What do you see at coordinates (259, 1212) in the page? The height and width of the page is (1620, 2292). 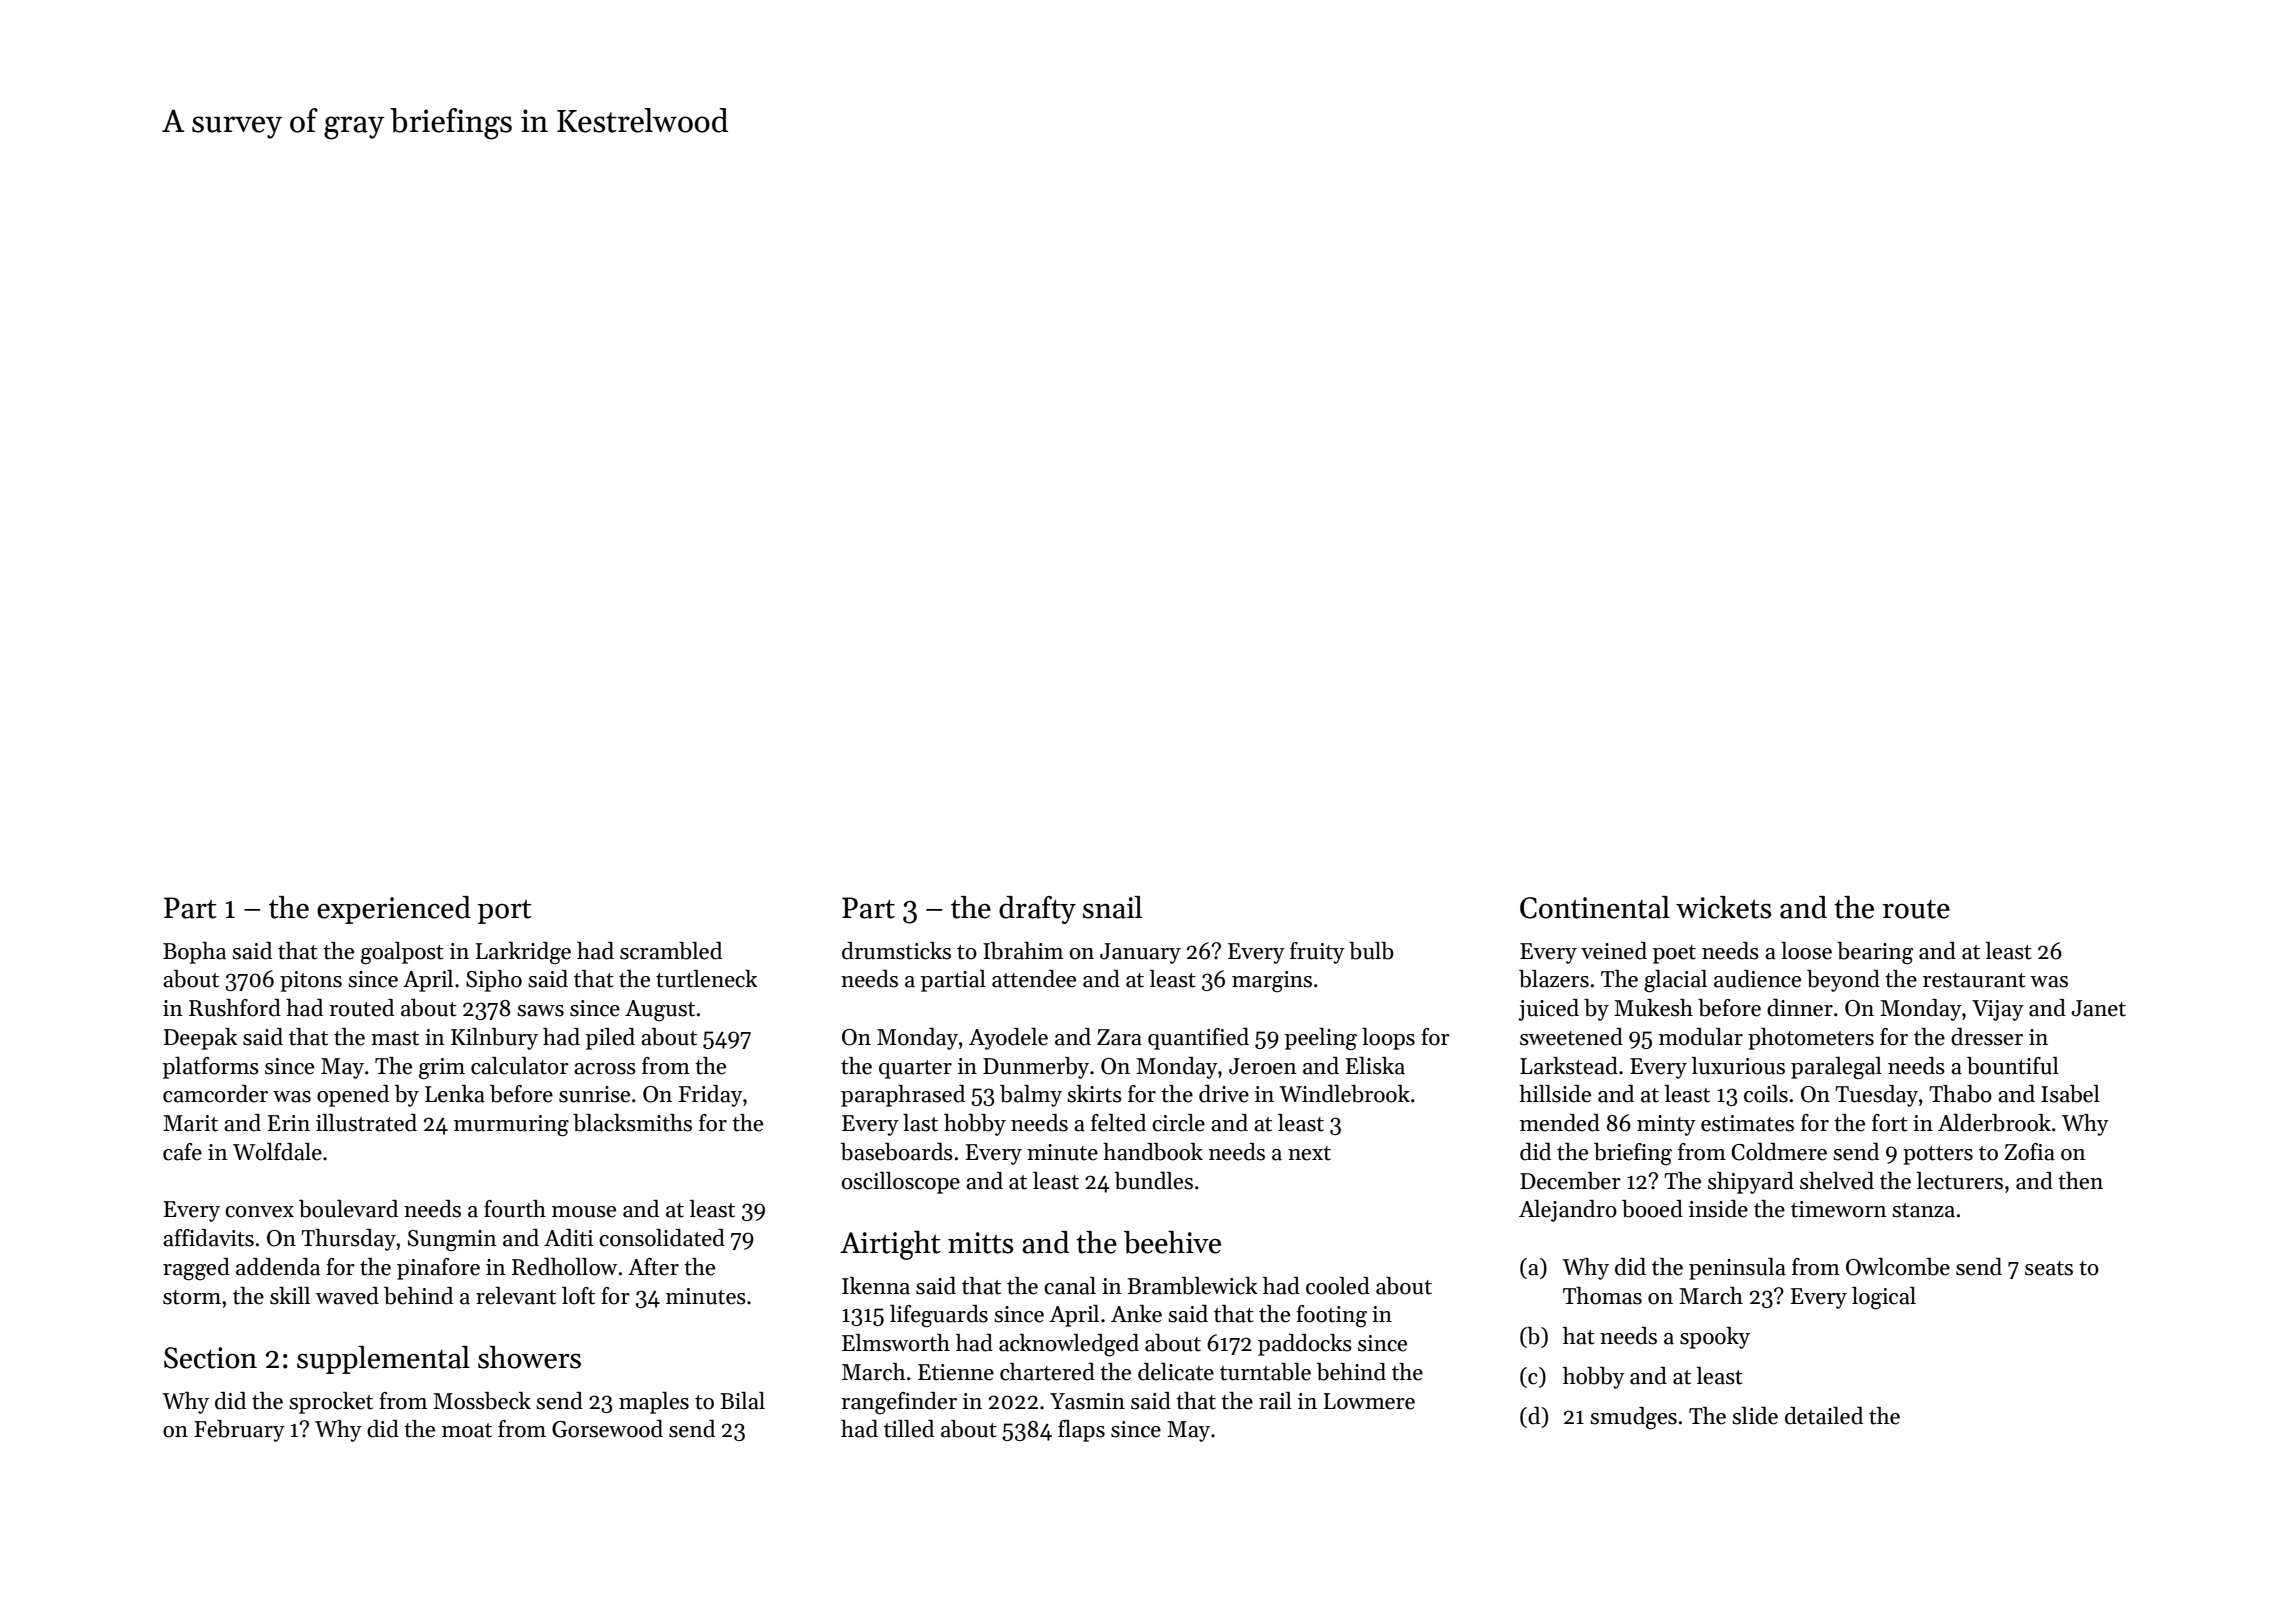 I see `convex` at bounding box center [259, 1212].
